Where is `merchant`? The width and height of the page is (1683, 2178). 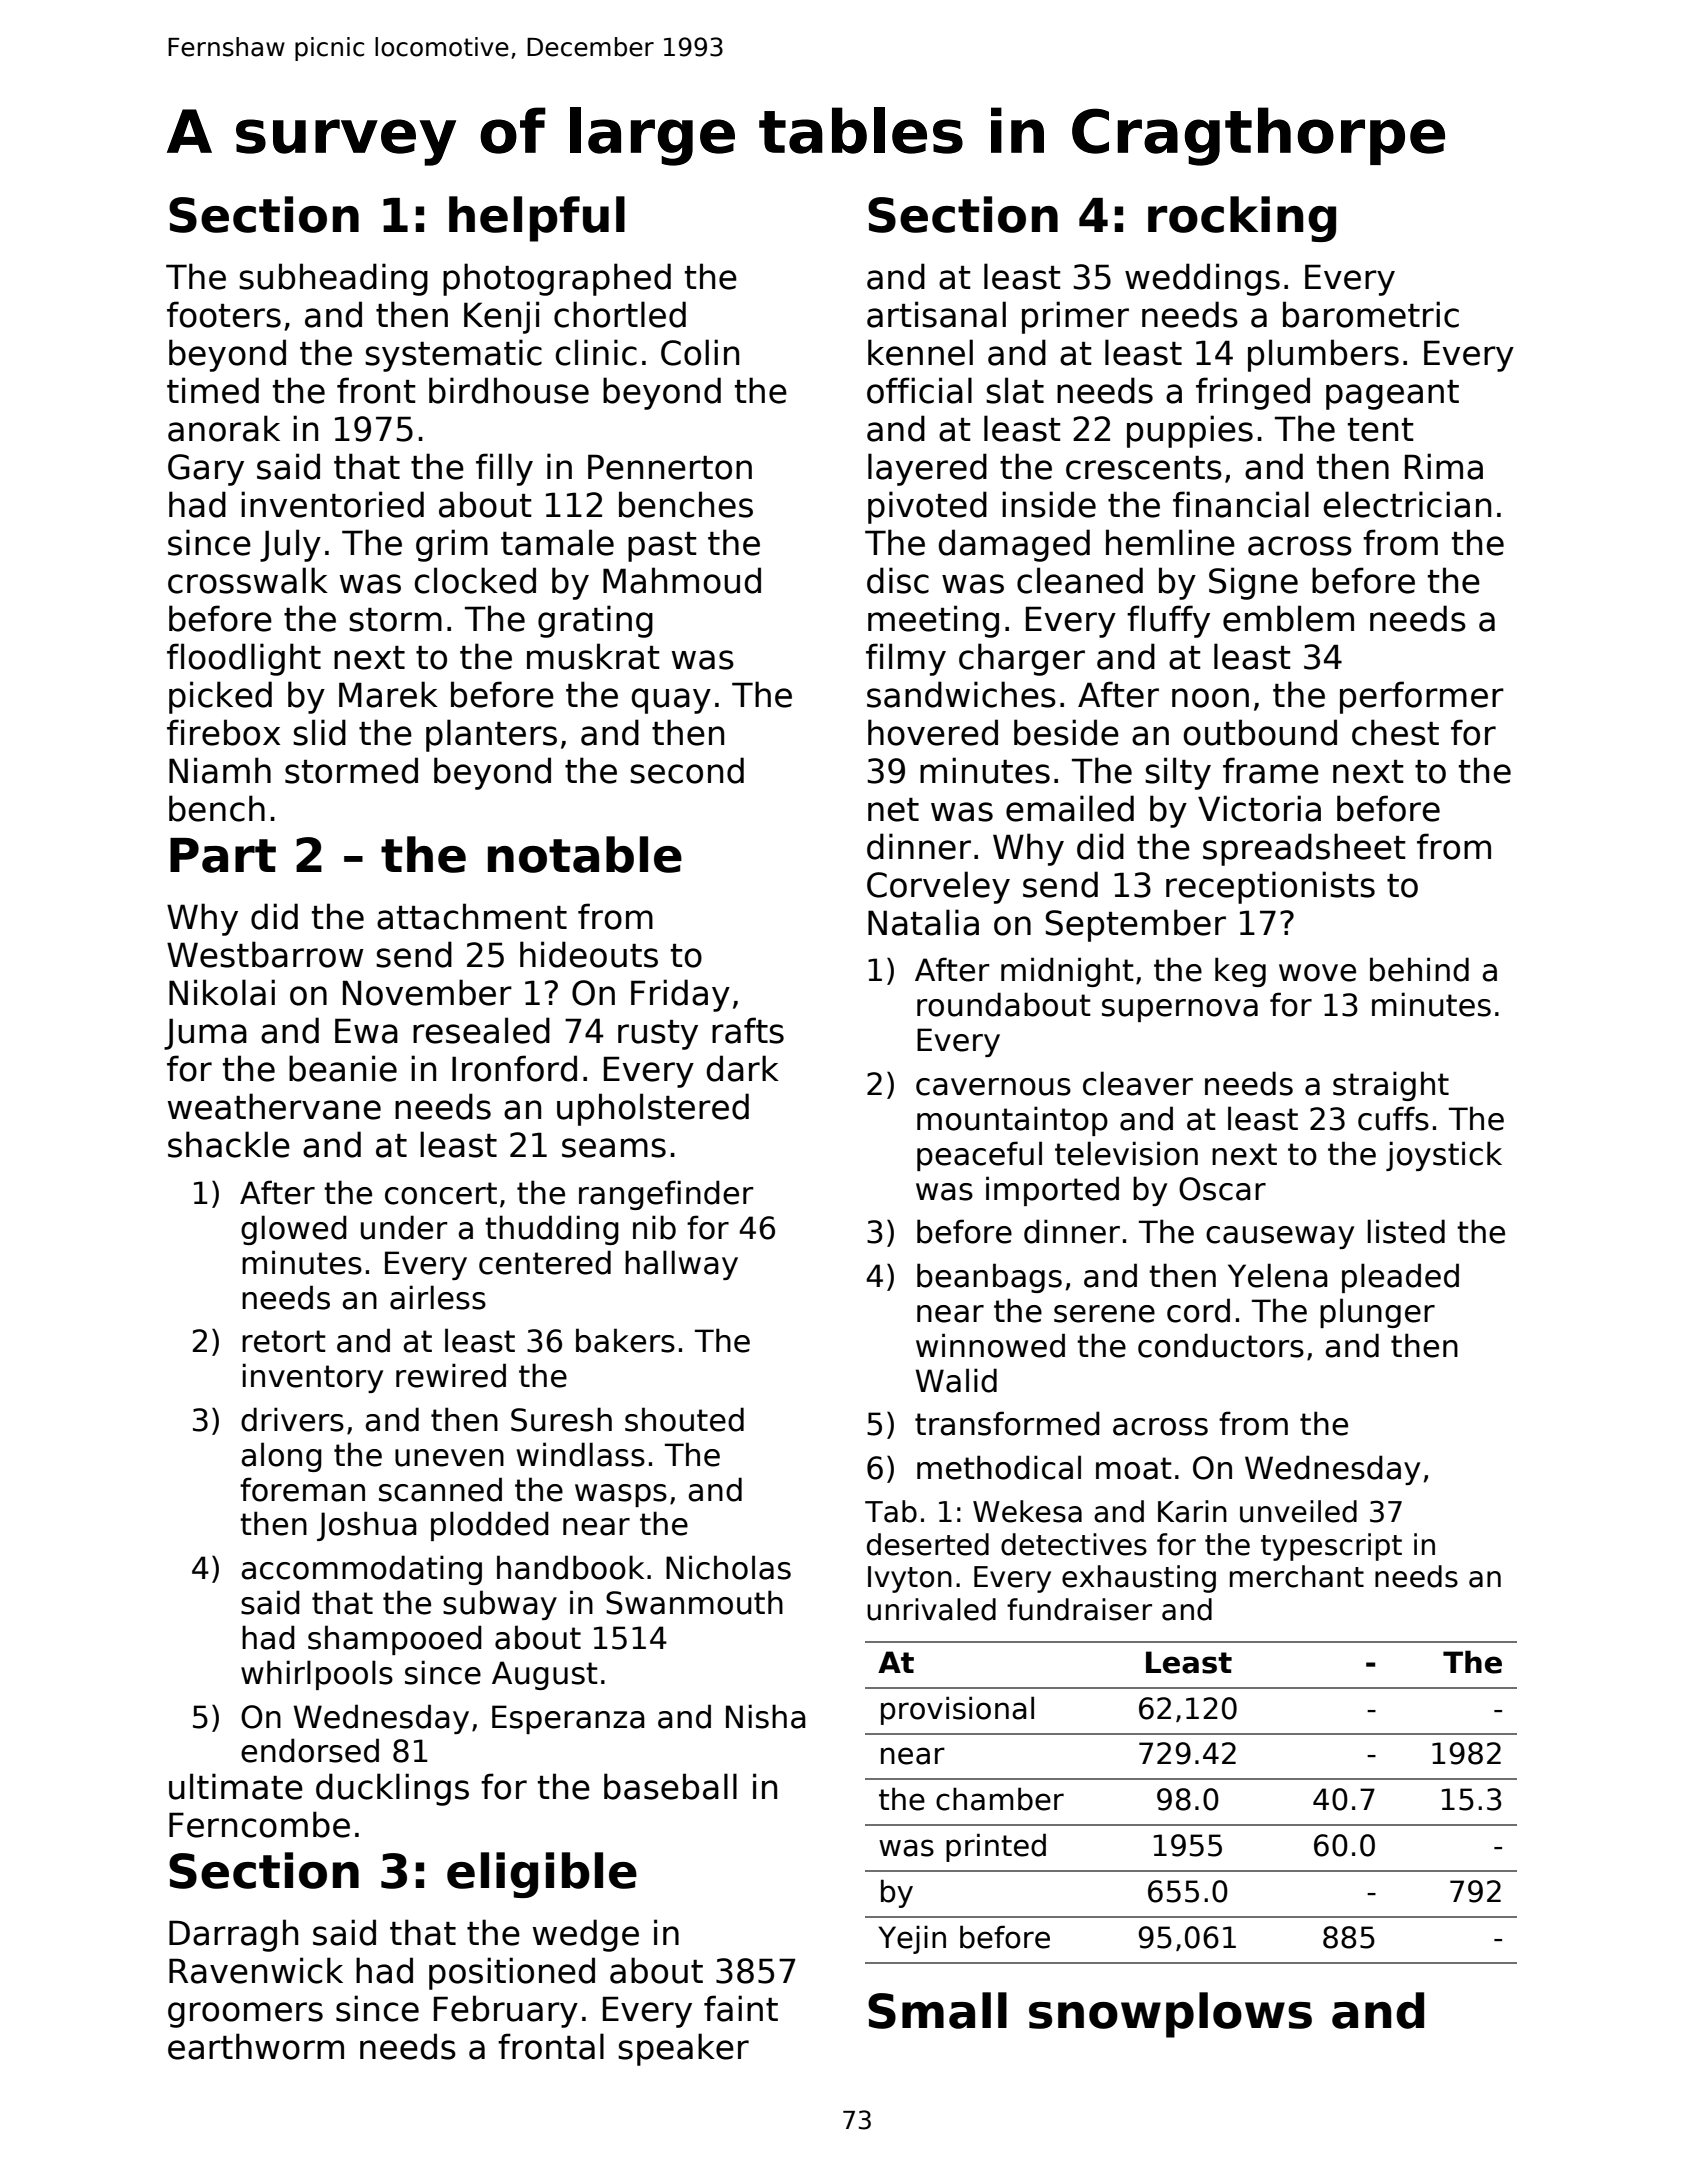 merchant is located at coordinates (1297, 1576).
